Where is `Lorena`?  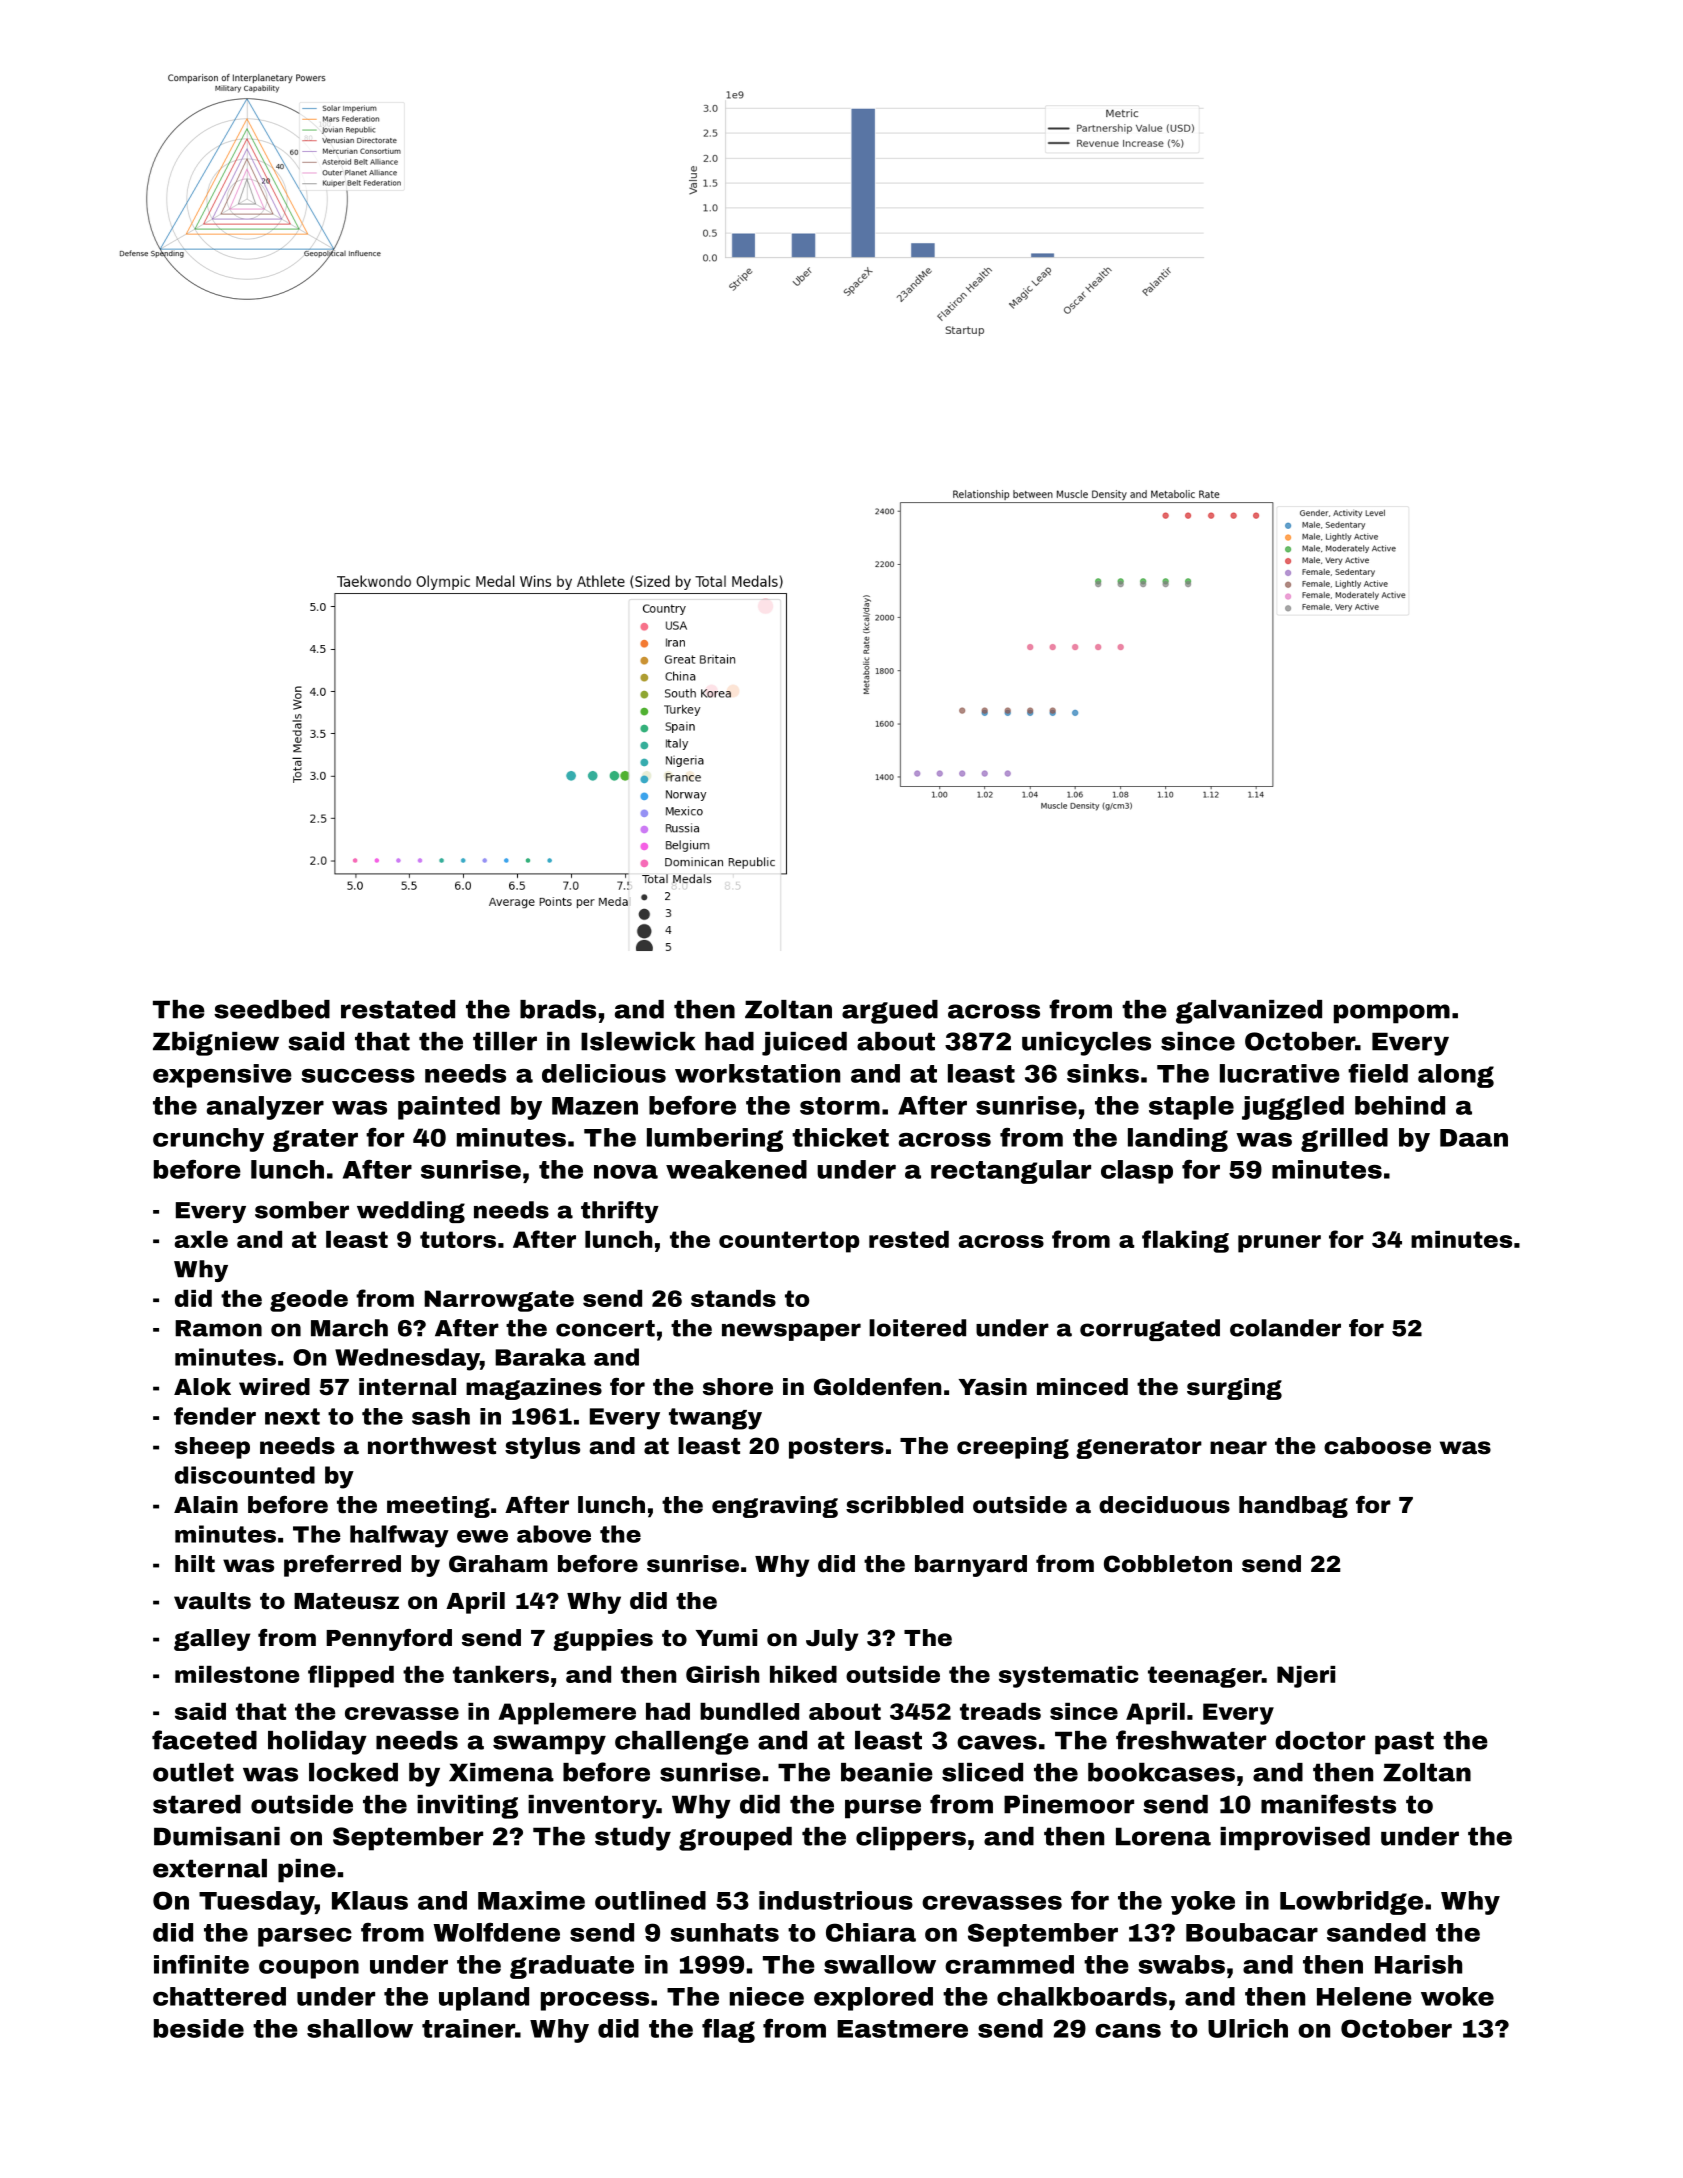
Lorena is located at coordinates (1163, 1836).
